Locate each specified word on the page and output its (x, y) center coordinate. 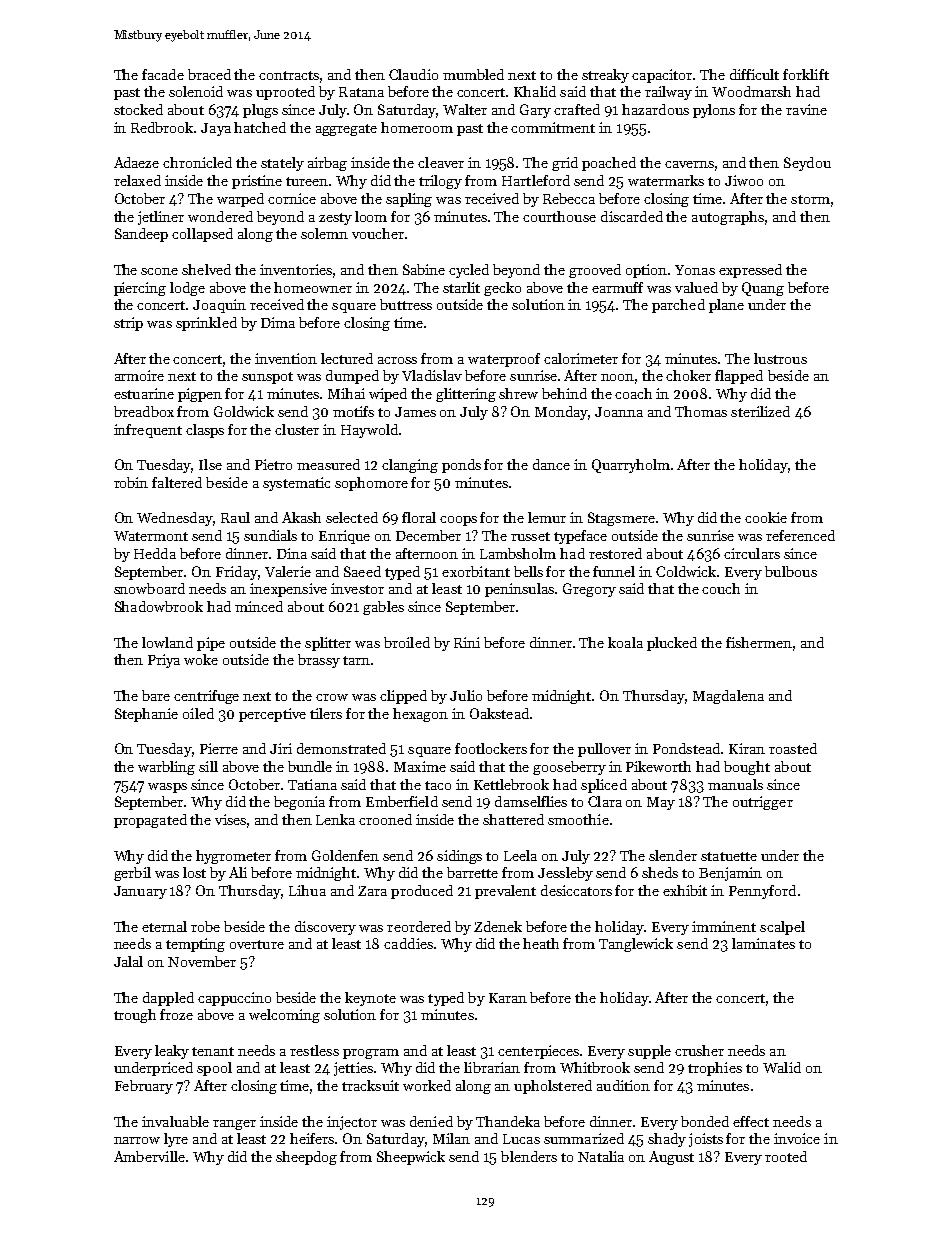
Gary (535, 111)
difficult (754, 74)
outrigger (763, 803)
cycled (469, 271)
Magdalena (728, 697)
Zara (372, 891)
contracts (289, 75)
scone (159, 271)
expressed (750, 271)
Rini (467, 642)
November (202, 961)
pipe (211, 644)
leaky (172, 1052)
